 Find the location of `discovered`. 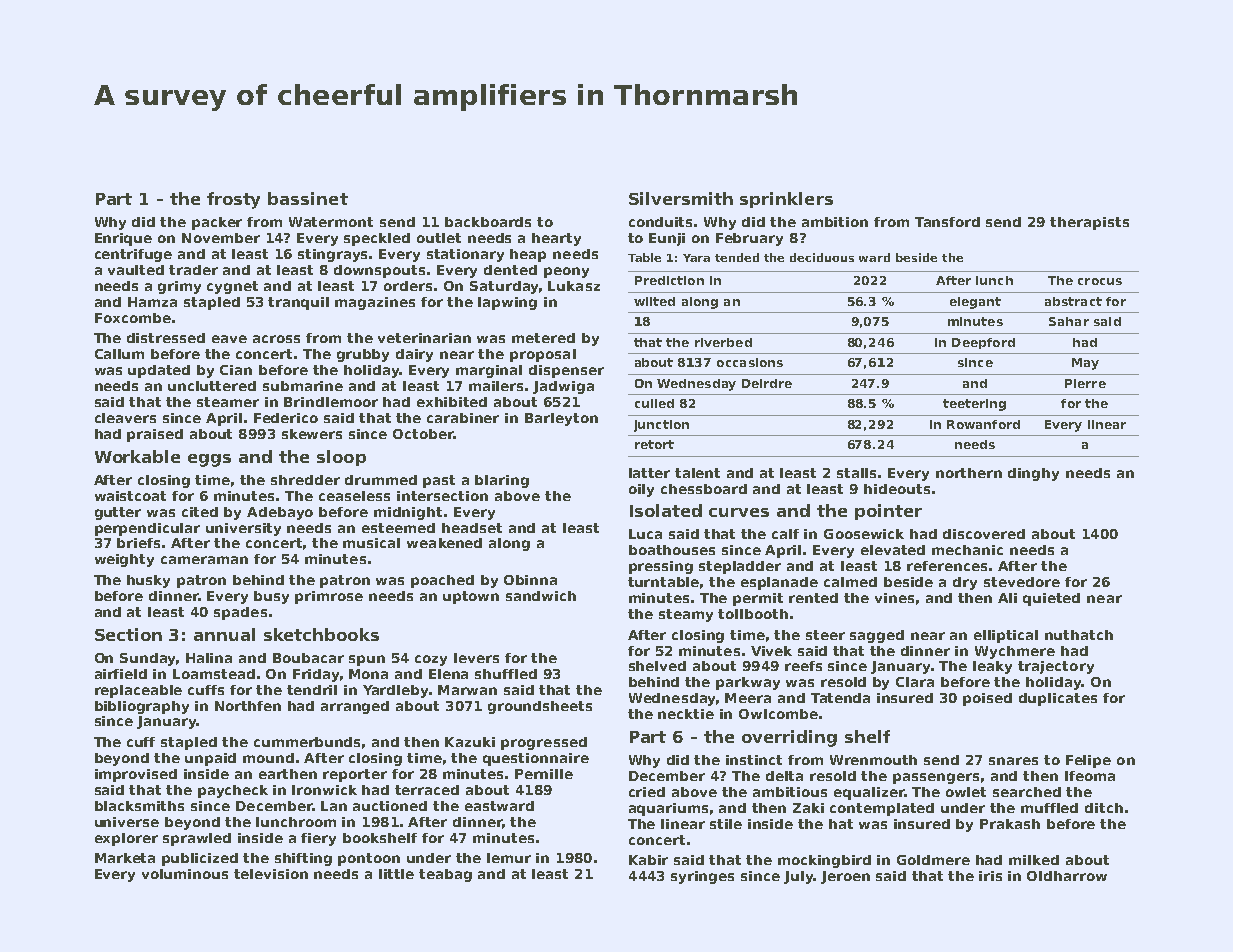

discovered is located at coordinates (984, 534).
